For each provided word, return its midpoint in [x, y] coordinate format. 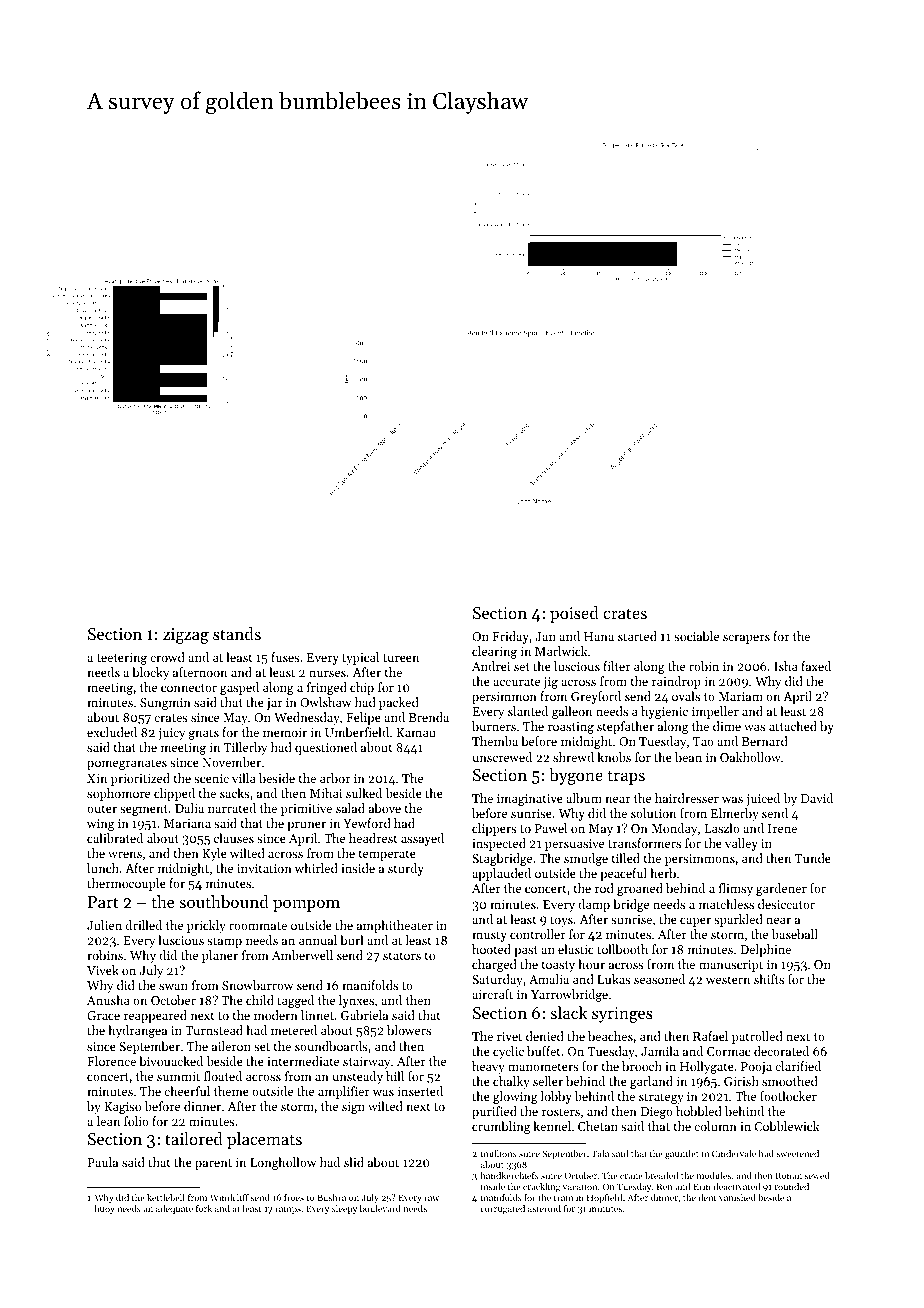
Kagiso [122, 1108]
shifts [769, 979]
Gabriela [364, 1015]
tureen [401, 658]
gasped [239, 688]
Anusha [108, 1000]
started [637, 636]
